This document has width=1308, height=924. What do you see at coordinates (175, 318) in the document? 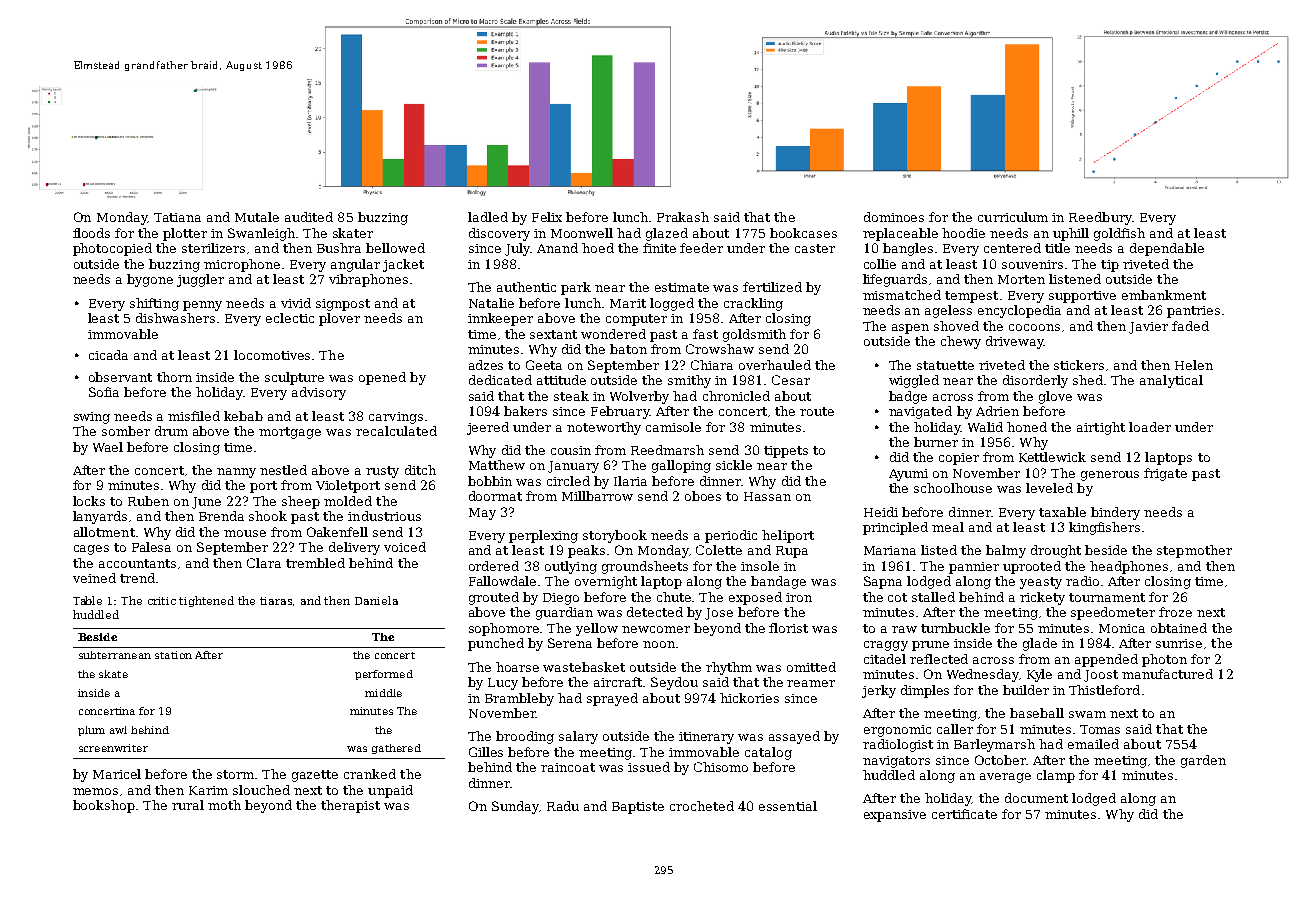
I see `dishwashers` at bounding box center [175, 318].
